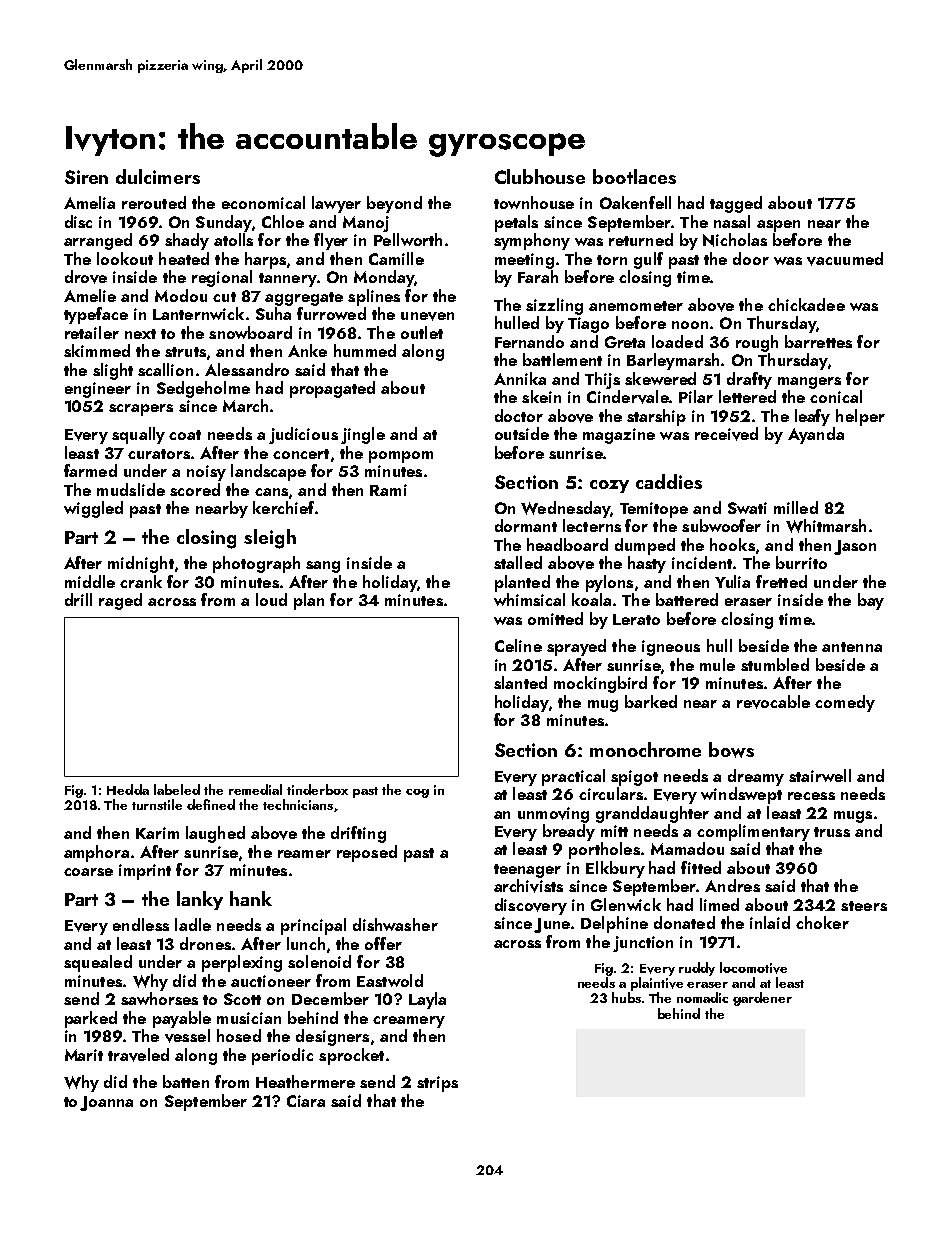  Describe the element at coordinates (92, 332) in the document. I see `retailer` at that location.
